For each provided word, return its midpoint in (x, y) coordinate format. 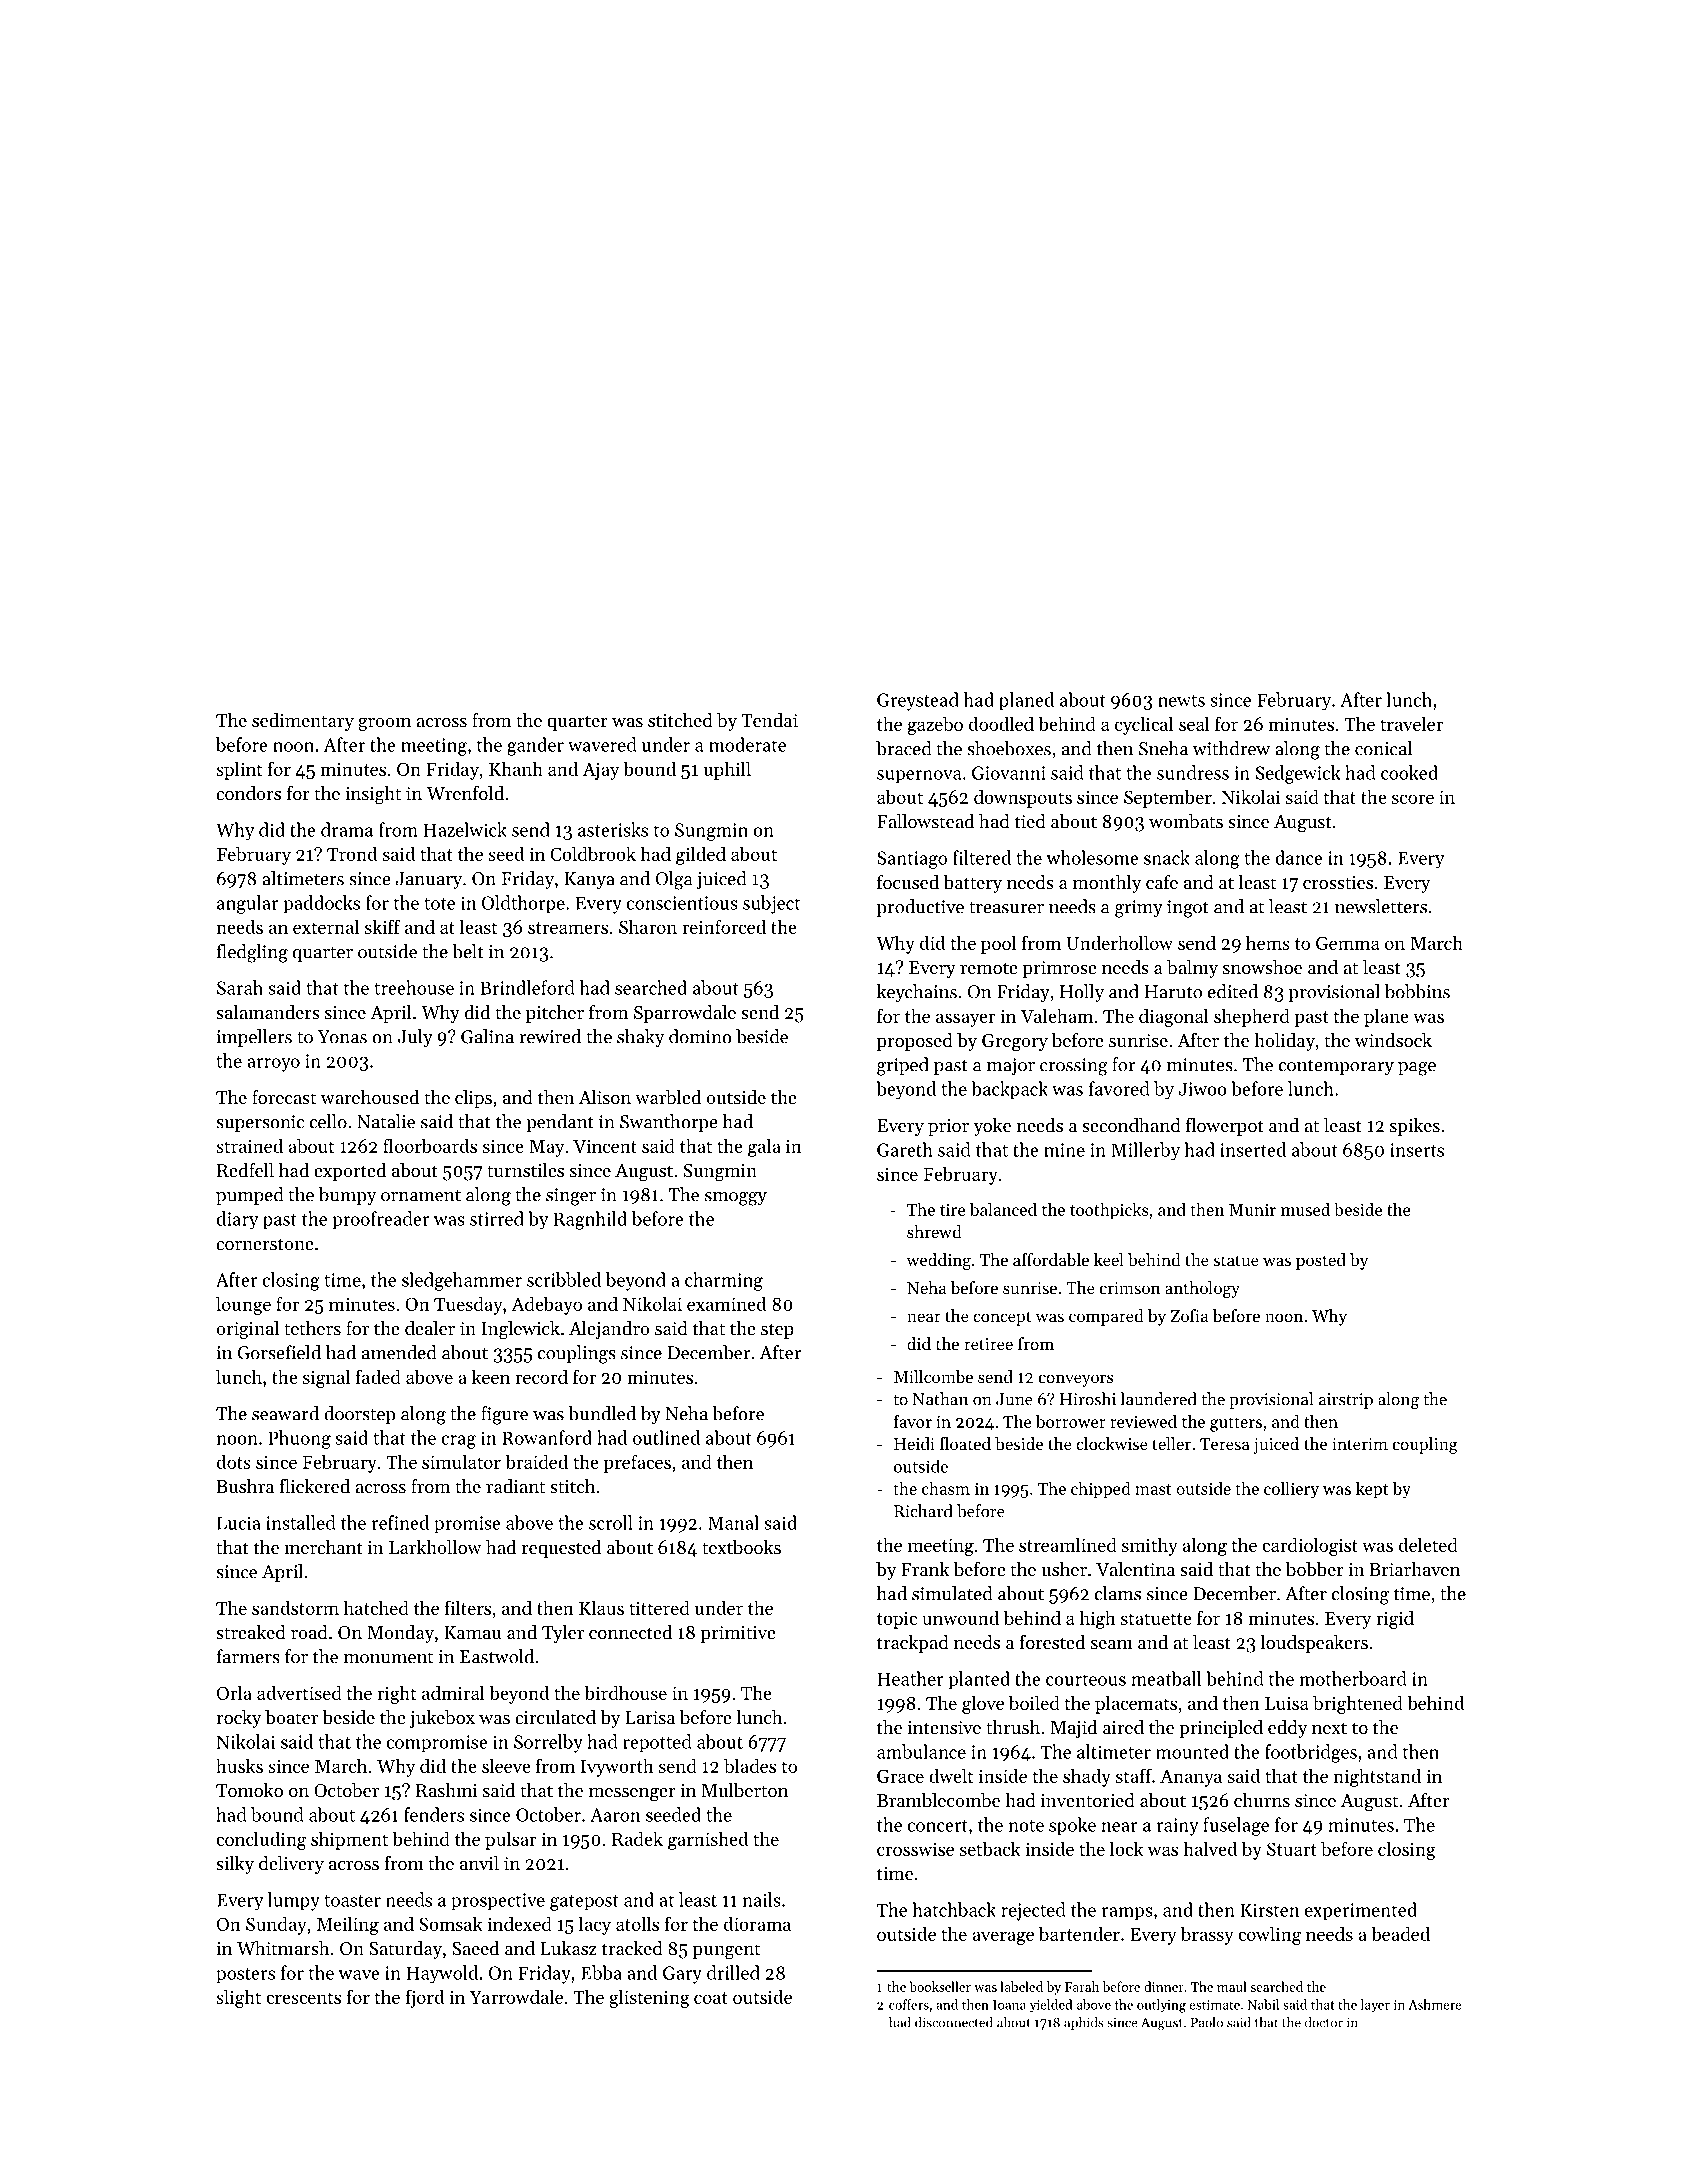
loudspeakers (1314, 1644)
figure (504, 1415)
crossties (1338, 882)
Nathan (940, 1399)
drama (347, 829)
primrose (1059, 969)
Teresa (1225, 1444)
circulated (555, 1717)
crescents (303, 1998)
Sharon (648, 926)
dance (1299, 857)
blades (750, 1765)
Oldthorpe (523, 904)
